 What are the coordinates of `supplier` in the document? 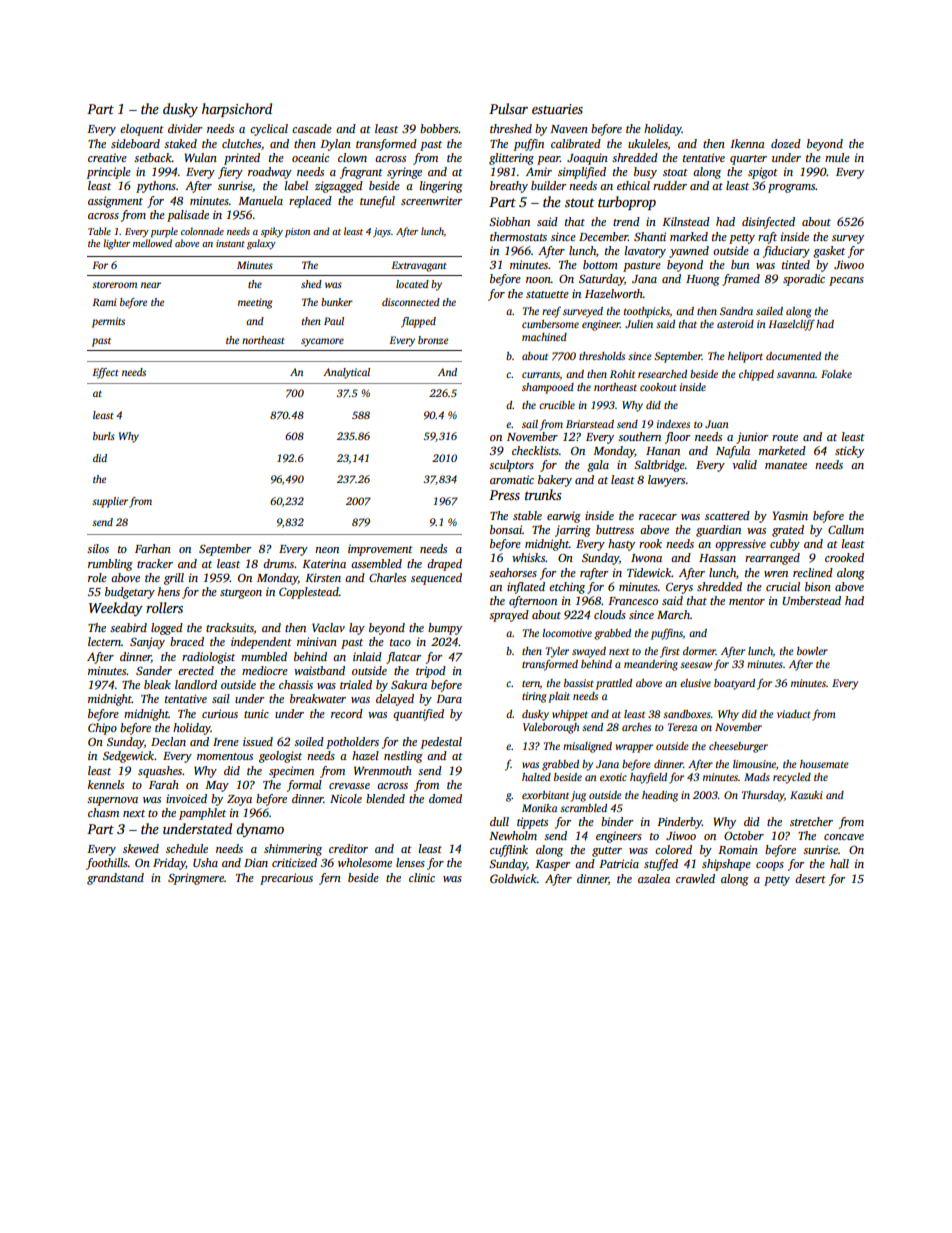 It's located at (110, 502).
